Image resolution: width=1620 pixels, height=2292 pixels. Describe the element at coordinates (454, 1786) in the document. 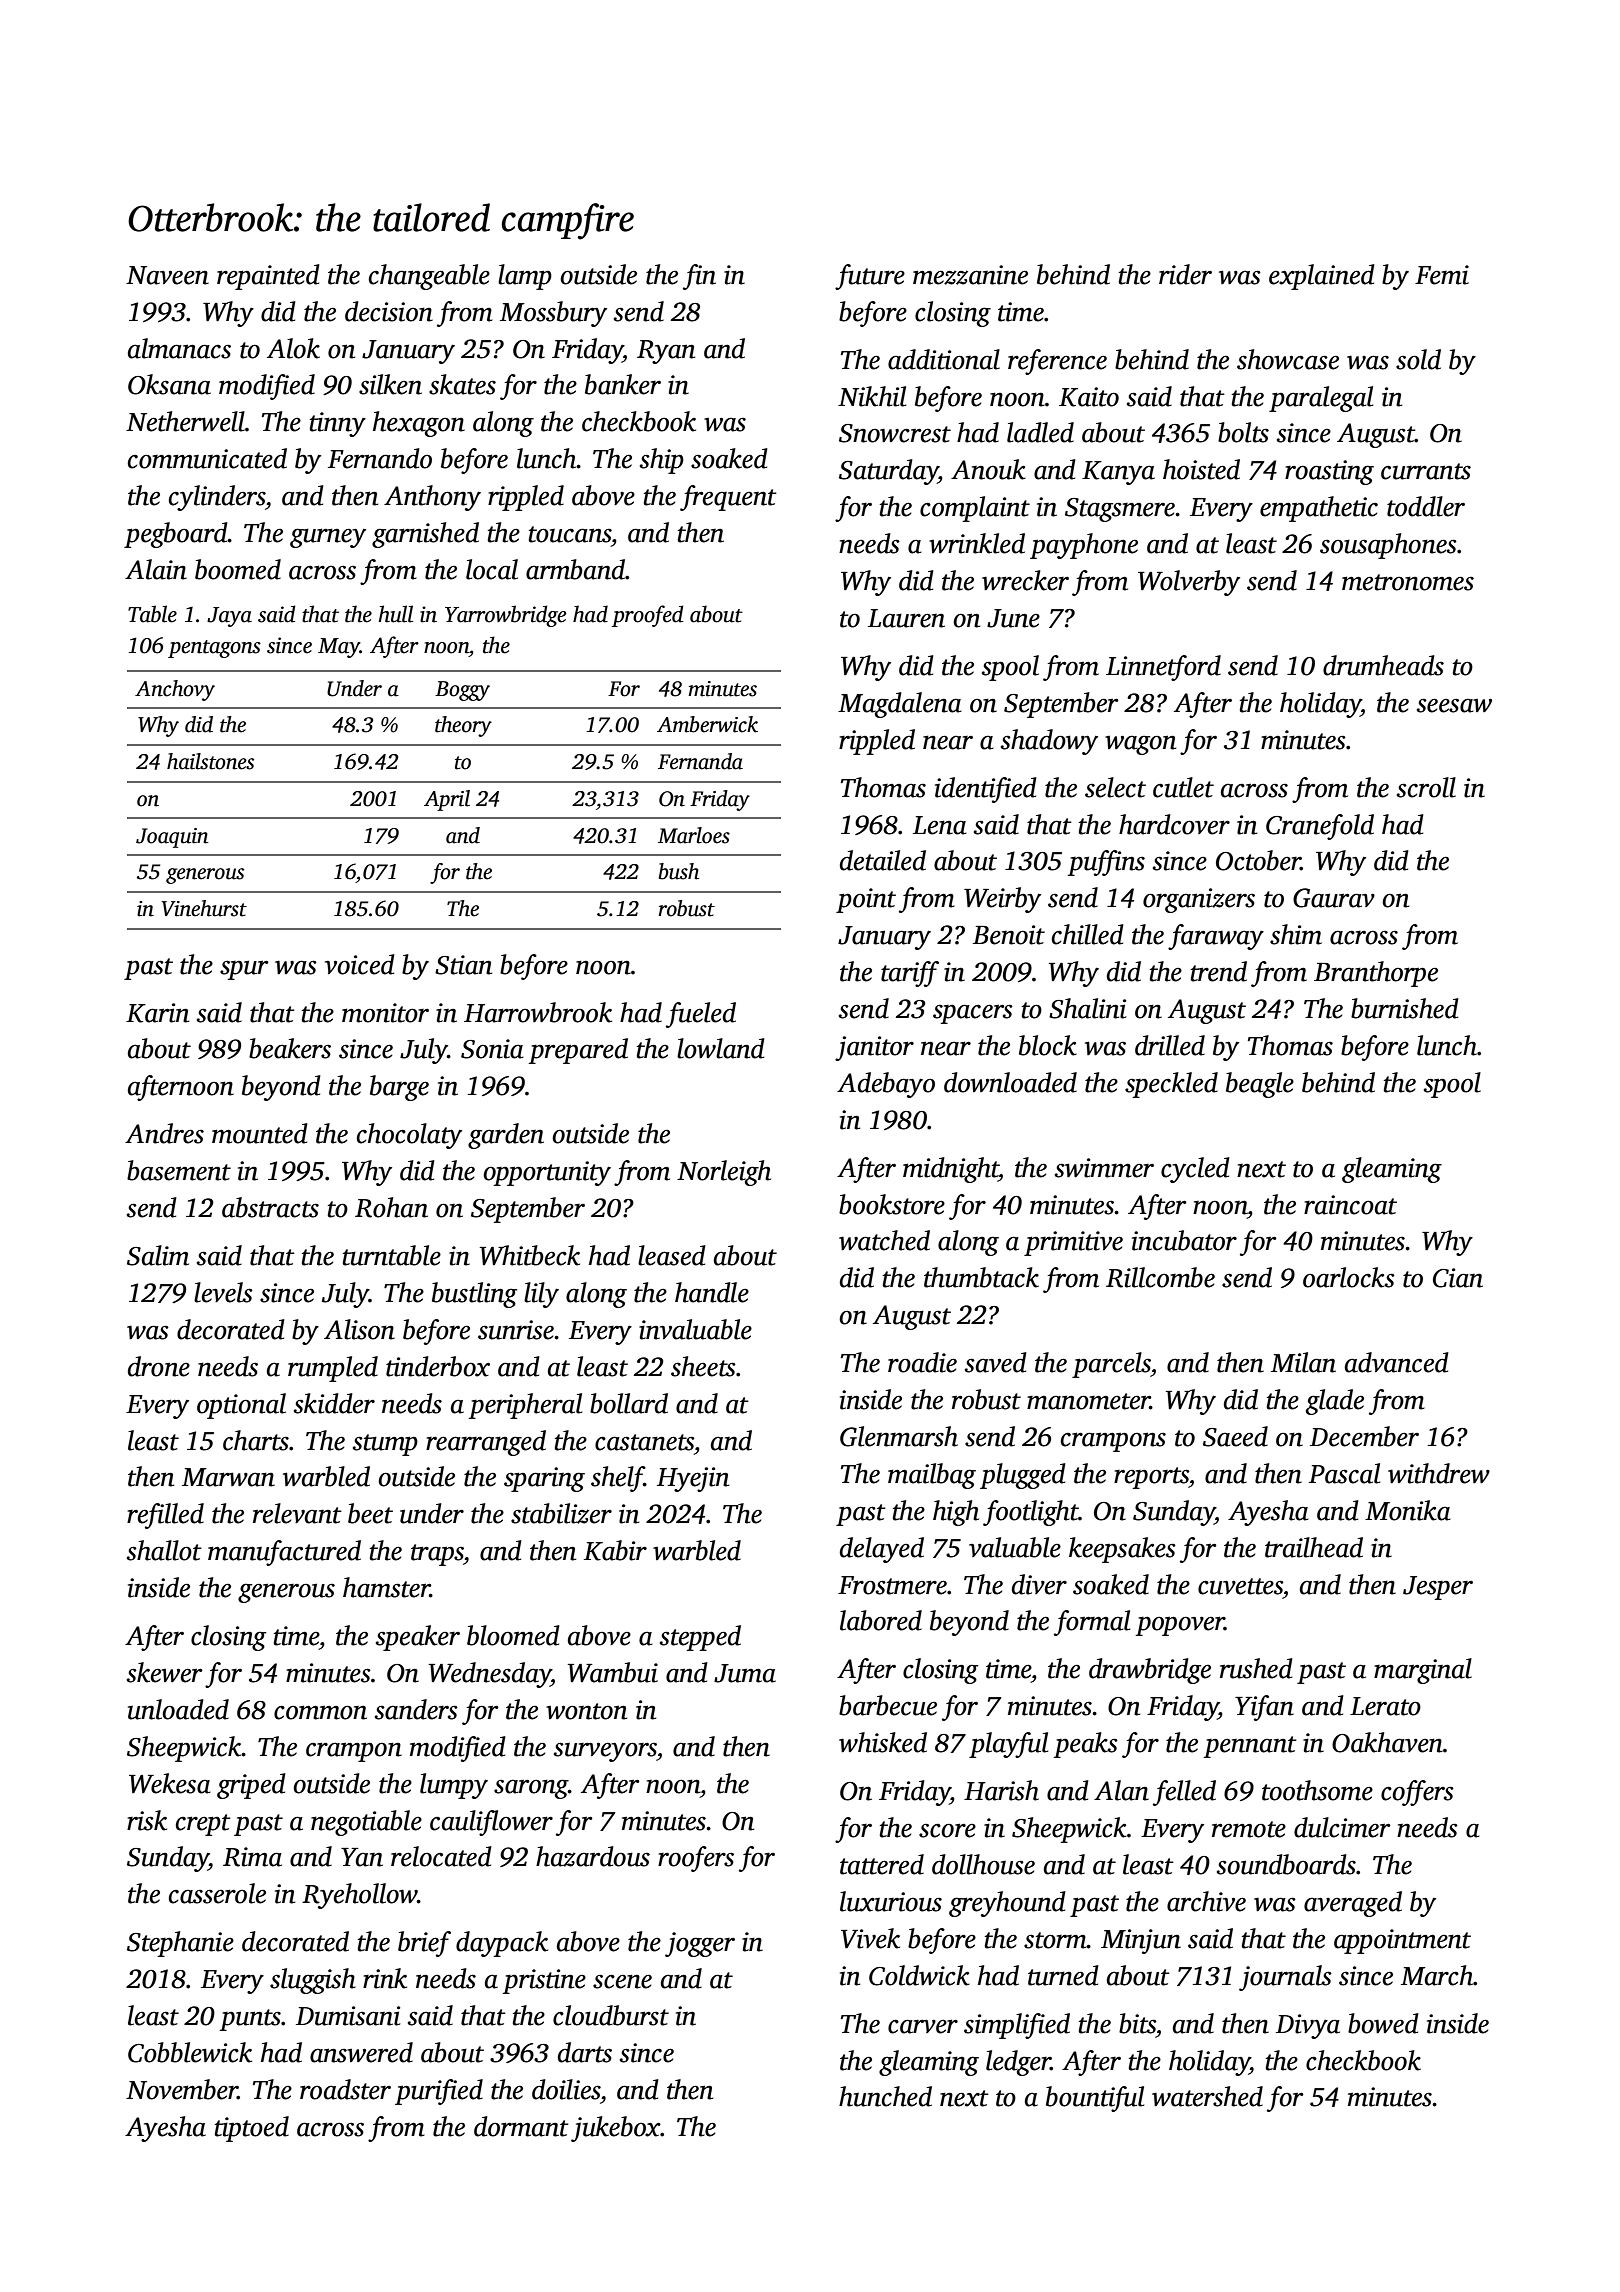

I see `lumpy` at that location.
